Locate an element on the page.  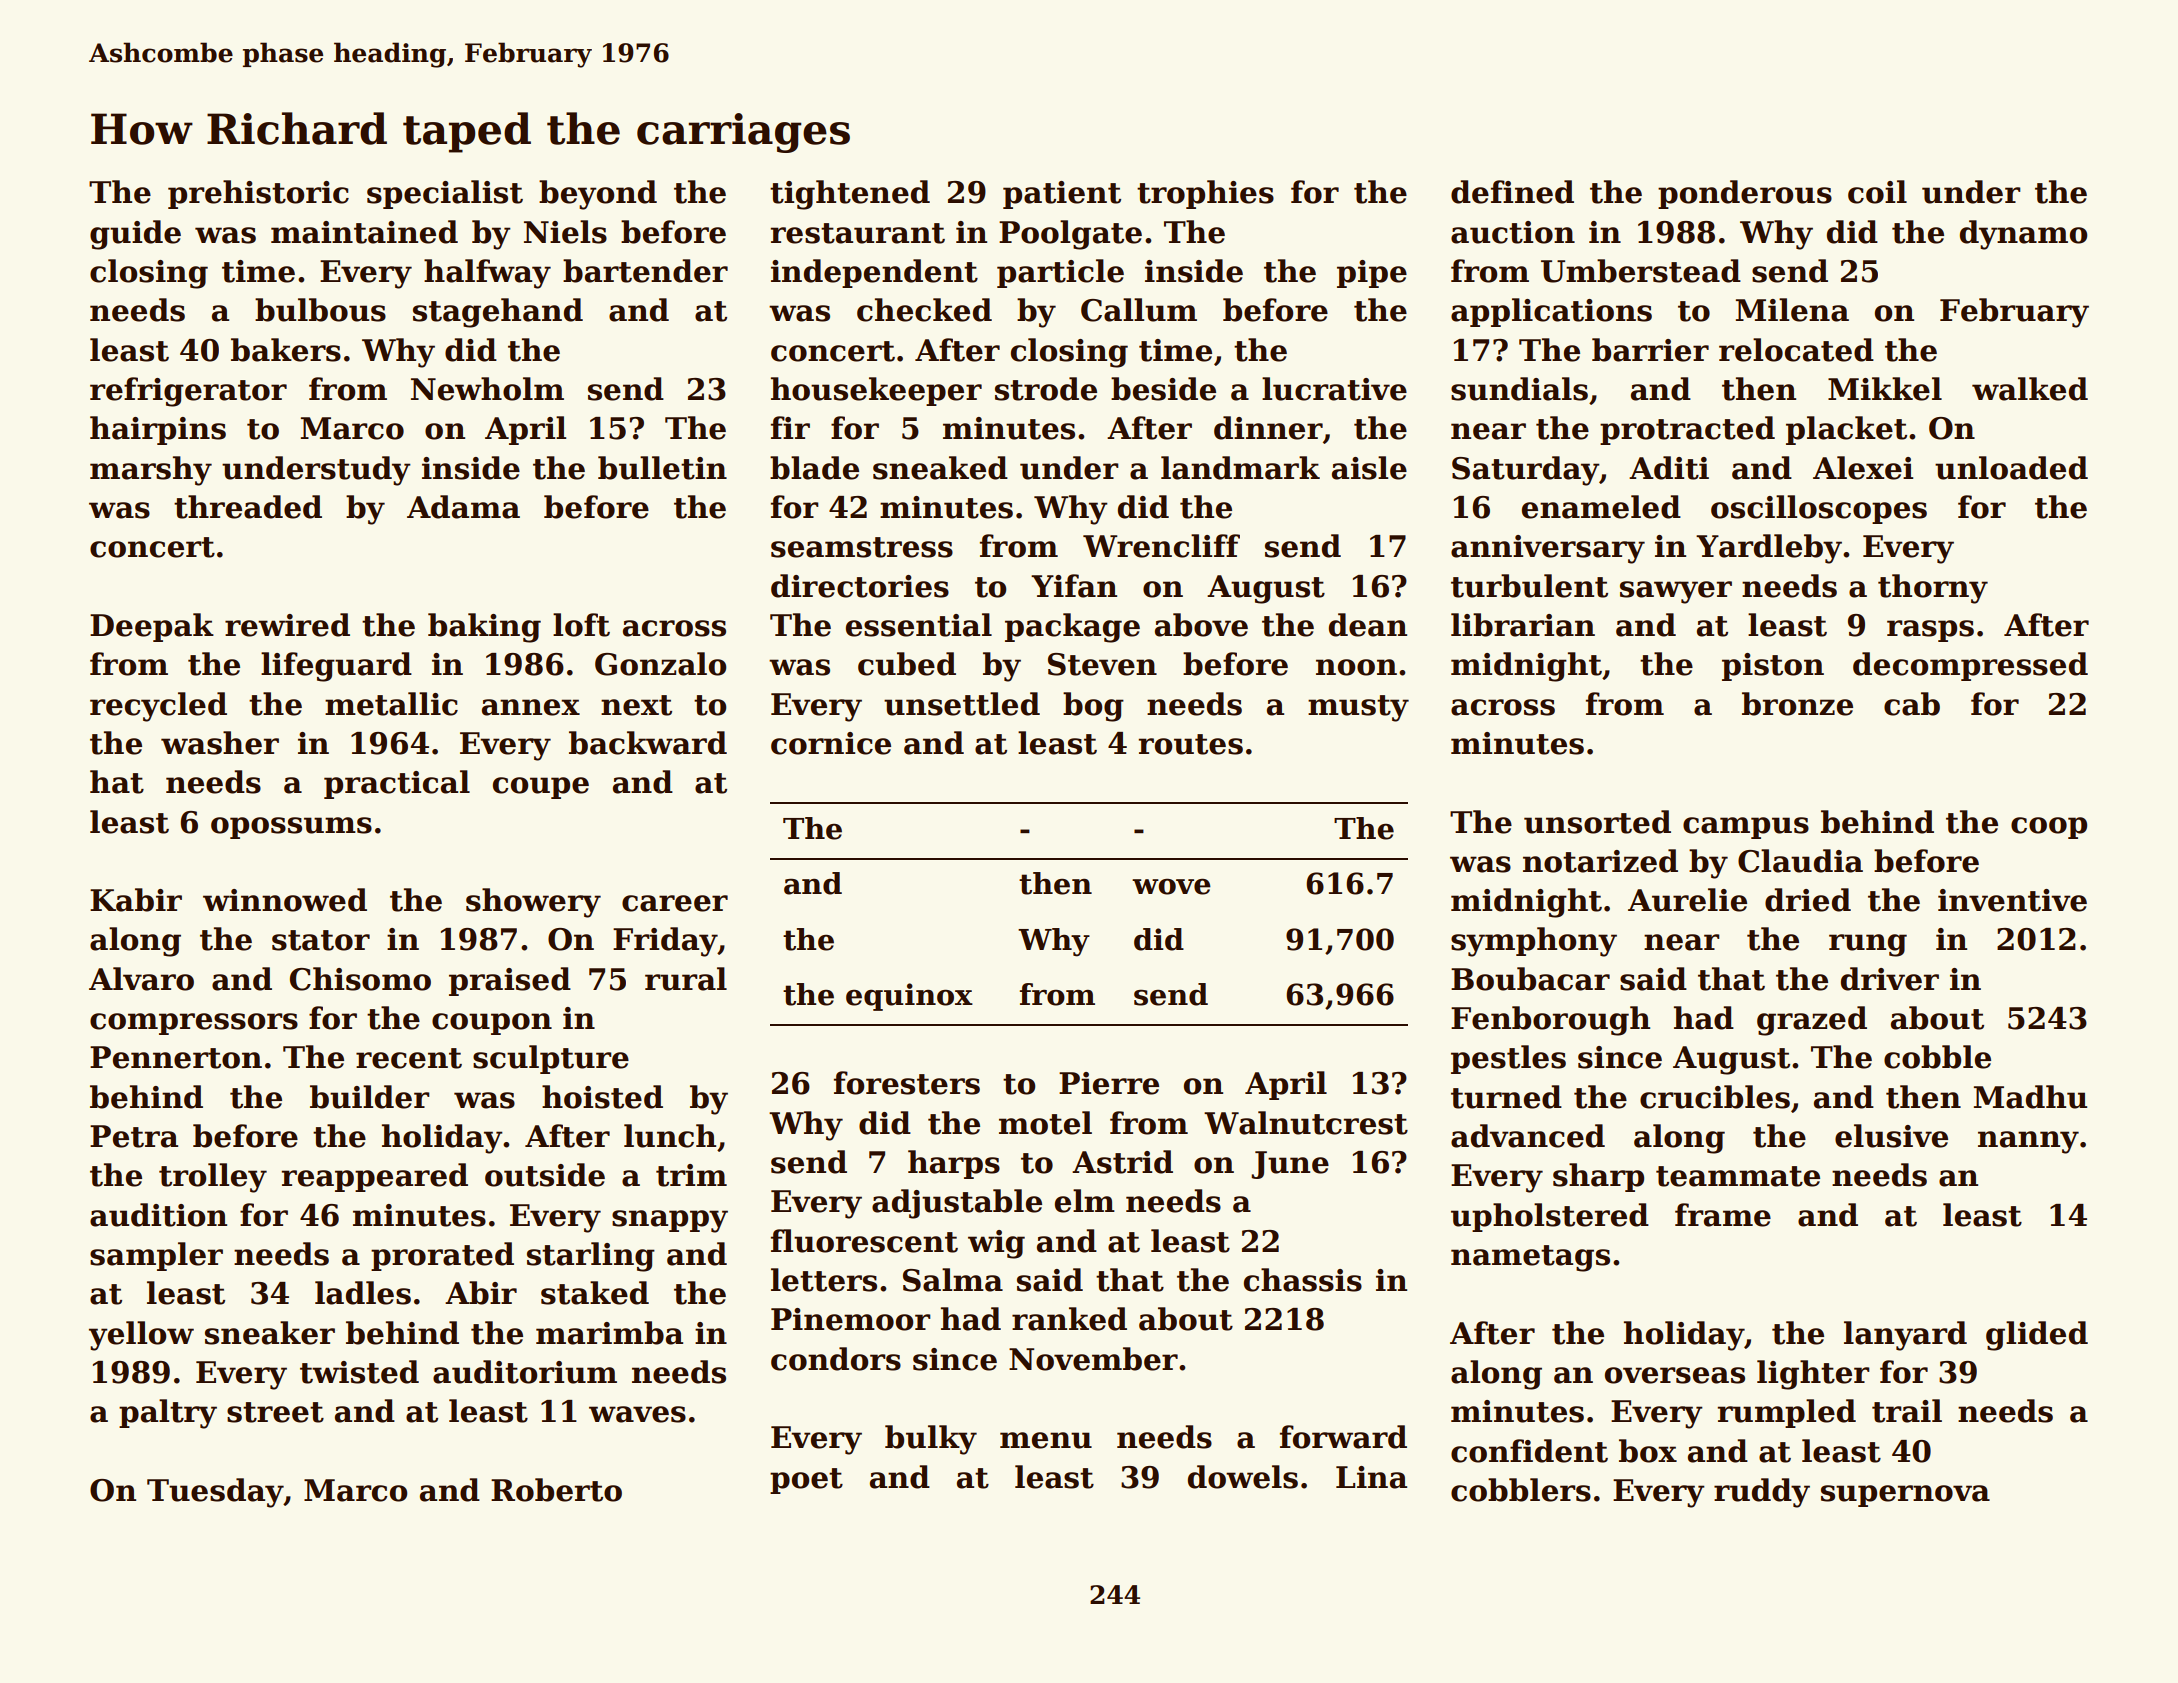
seamstress is located at coordinates (862, 547).
